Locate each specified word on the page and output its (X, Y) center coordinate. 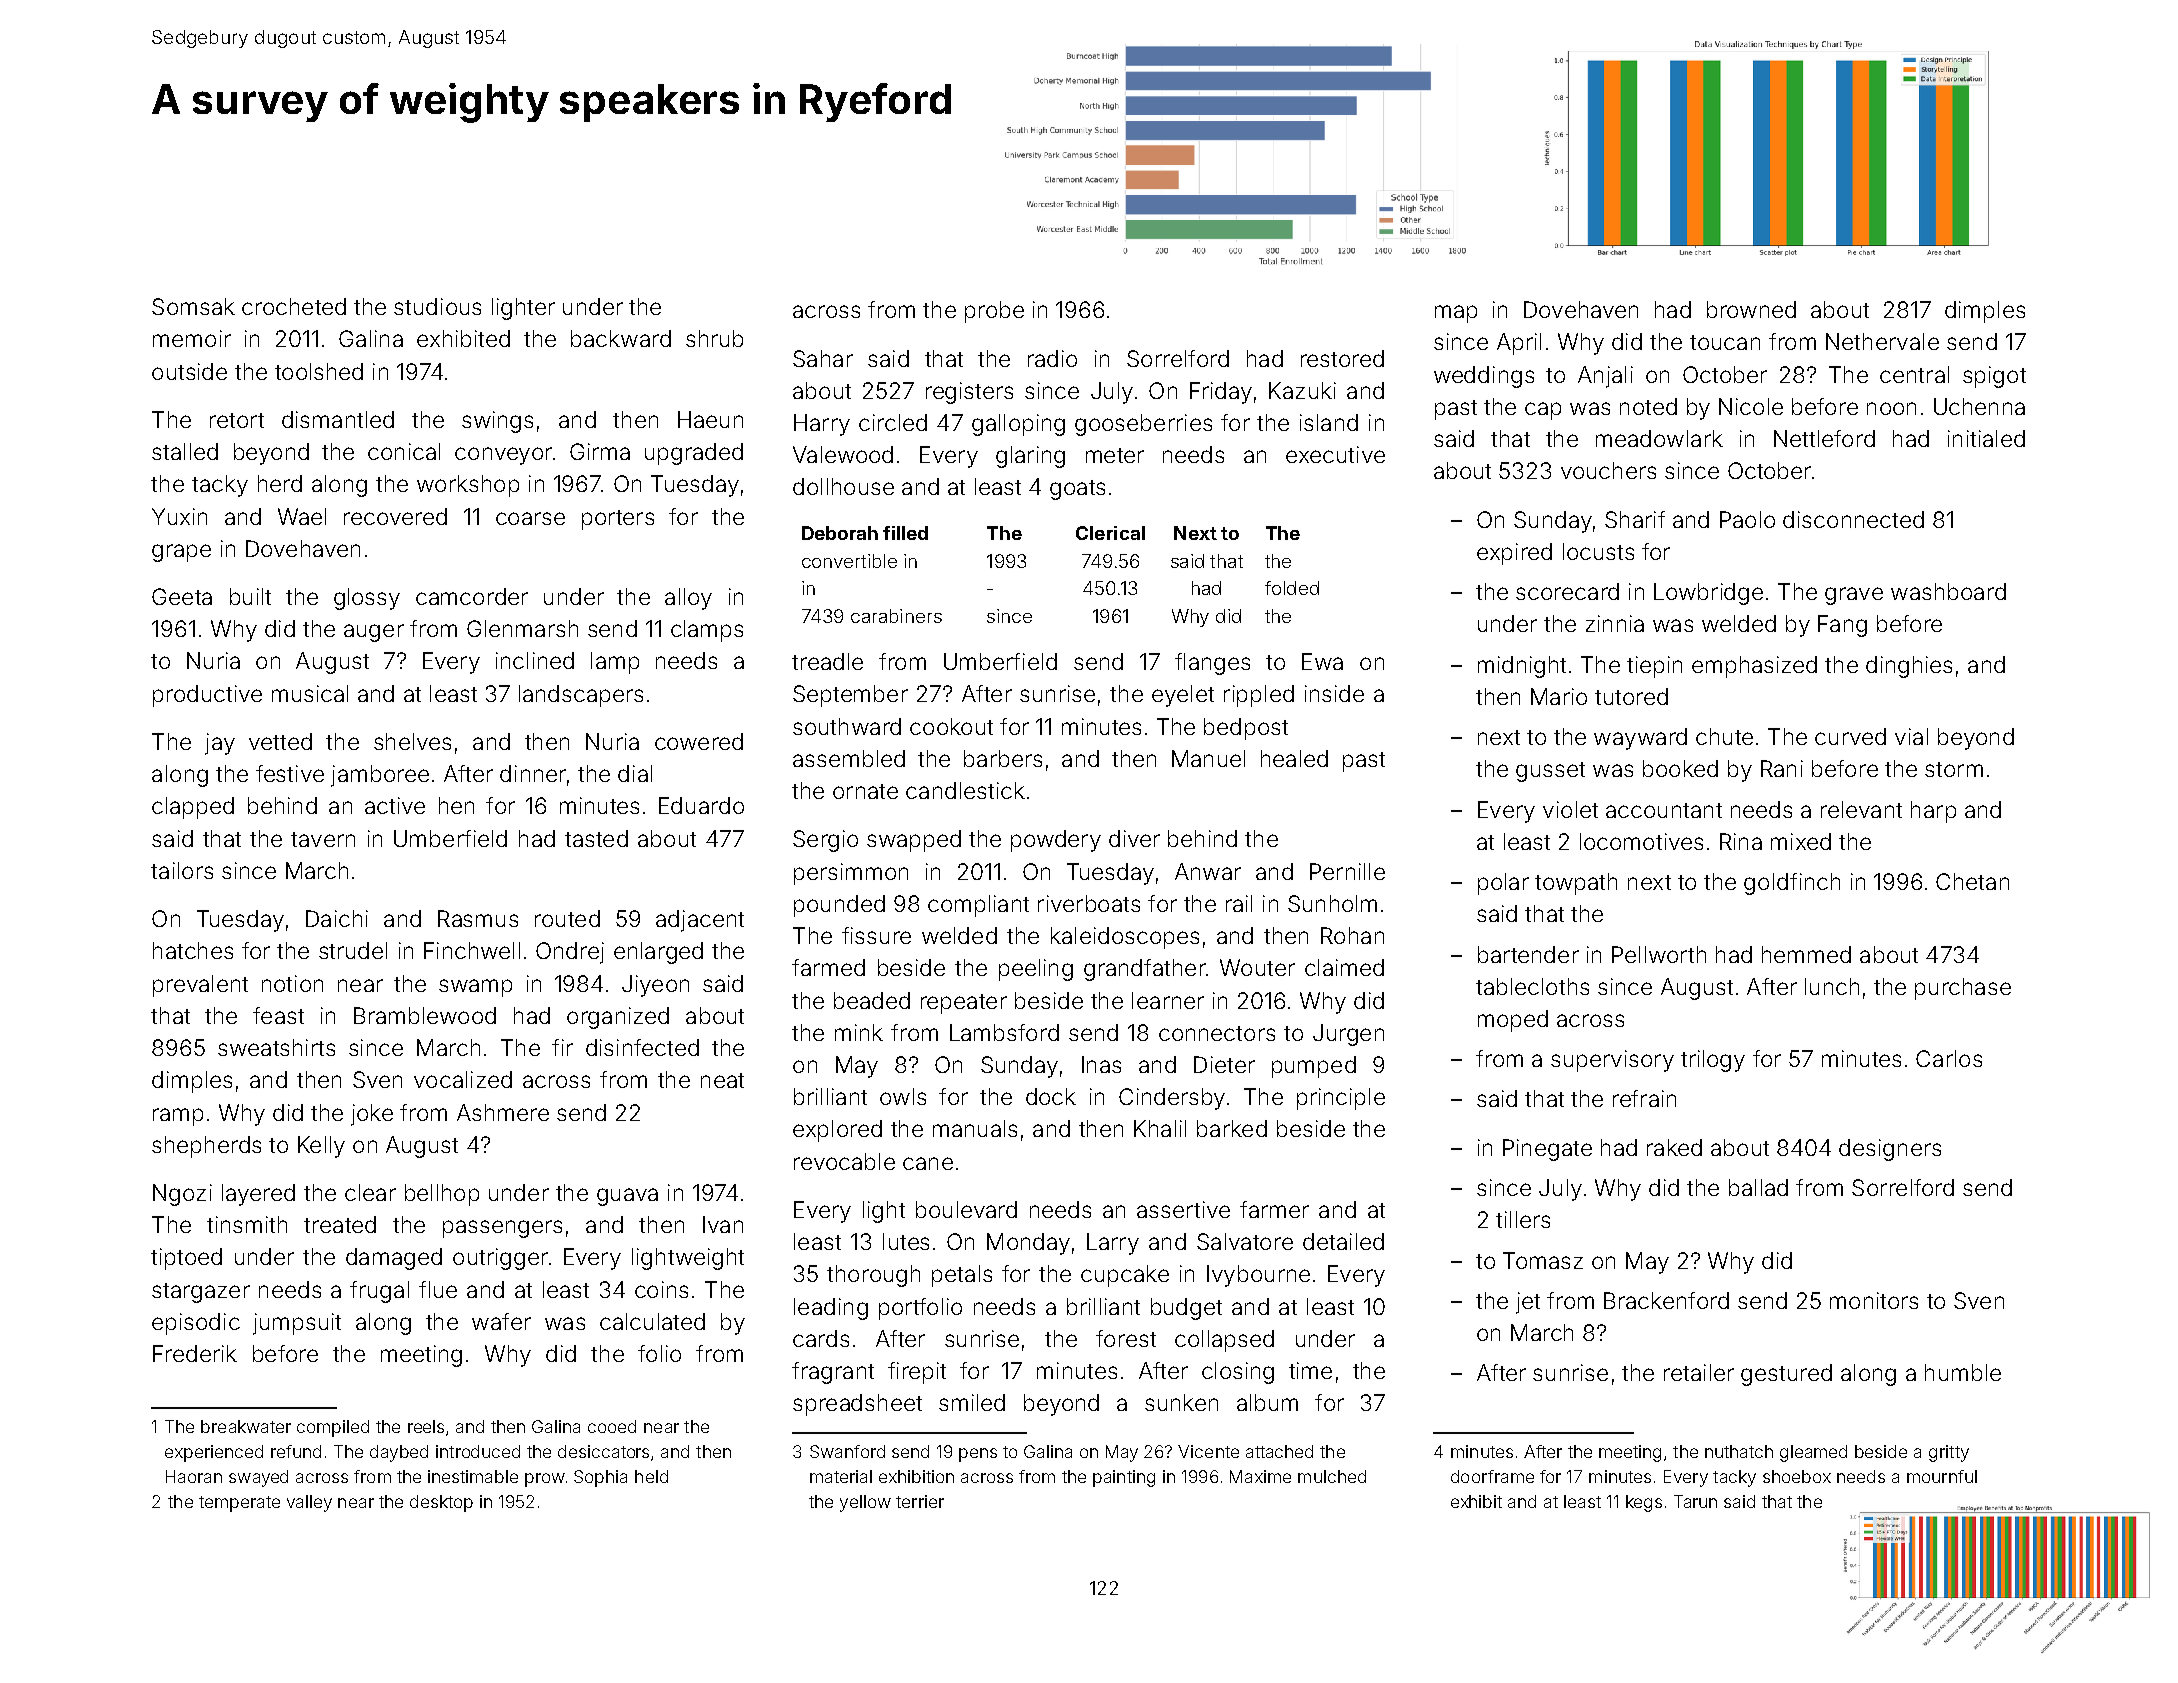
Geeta (182, 596)
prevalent (200, 986)
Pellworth (1659, 954)
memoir (192, 338)
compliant (978, 906)
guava (627, 1197)
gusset (1550, 772)
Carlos (1949, 1058)
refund (296, 1451)
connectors (1217, 1033)
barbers (1003, 758)
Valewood (843, 454)
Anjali (1605, 377)
